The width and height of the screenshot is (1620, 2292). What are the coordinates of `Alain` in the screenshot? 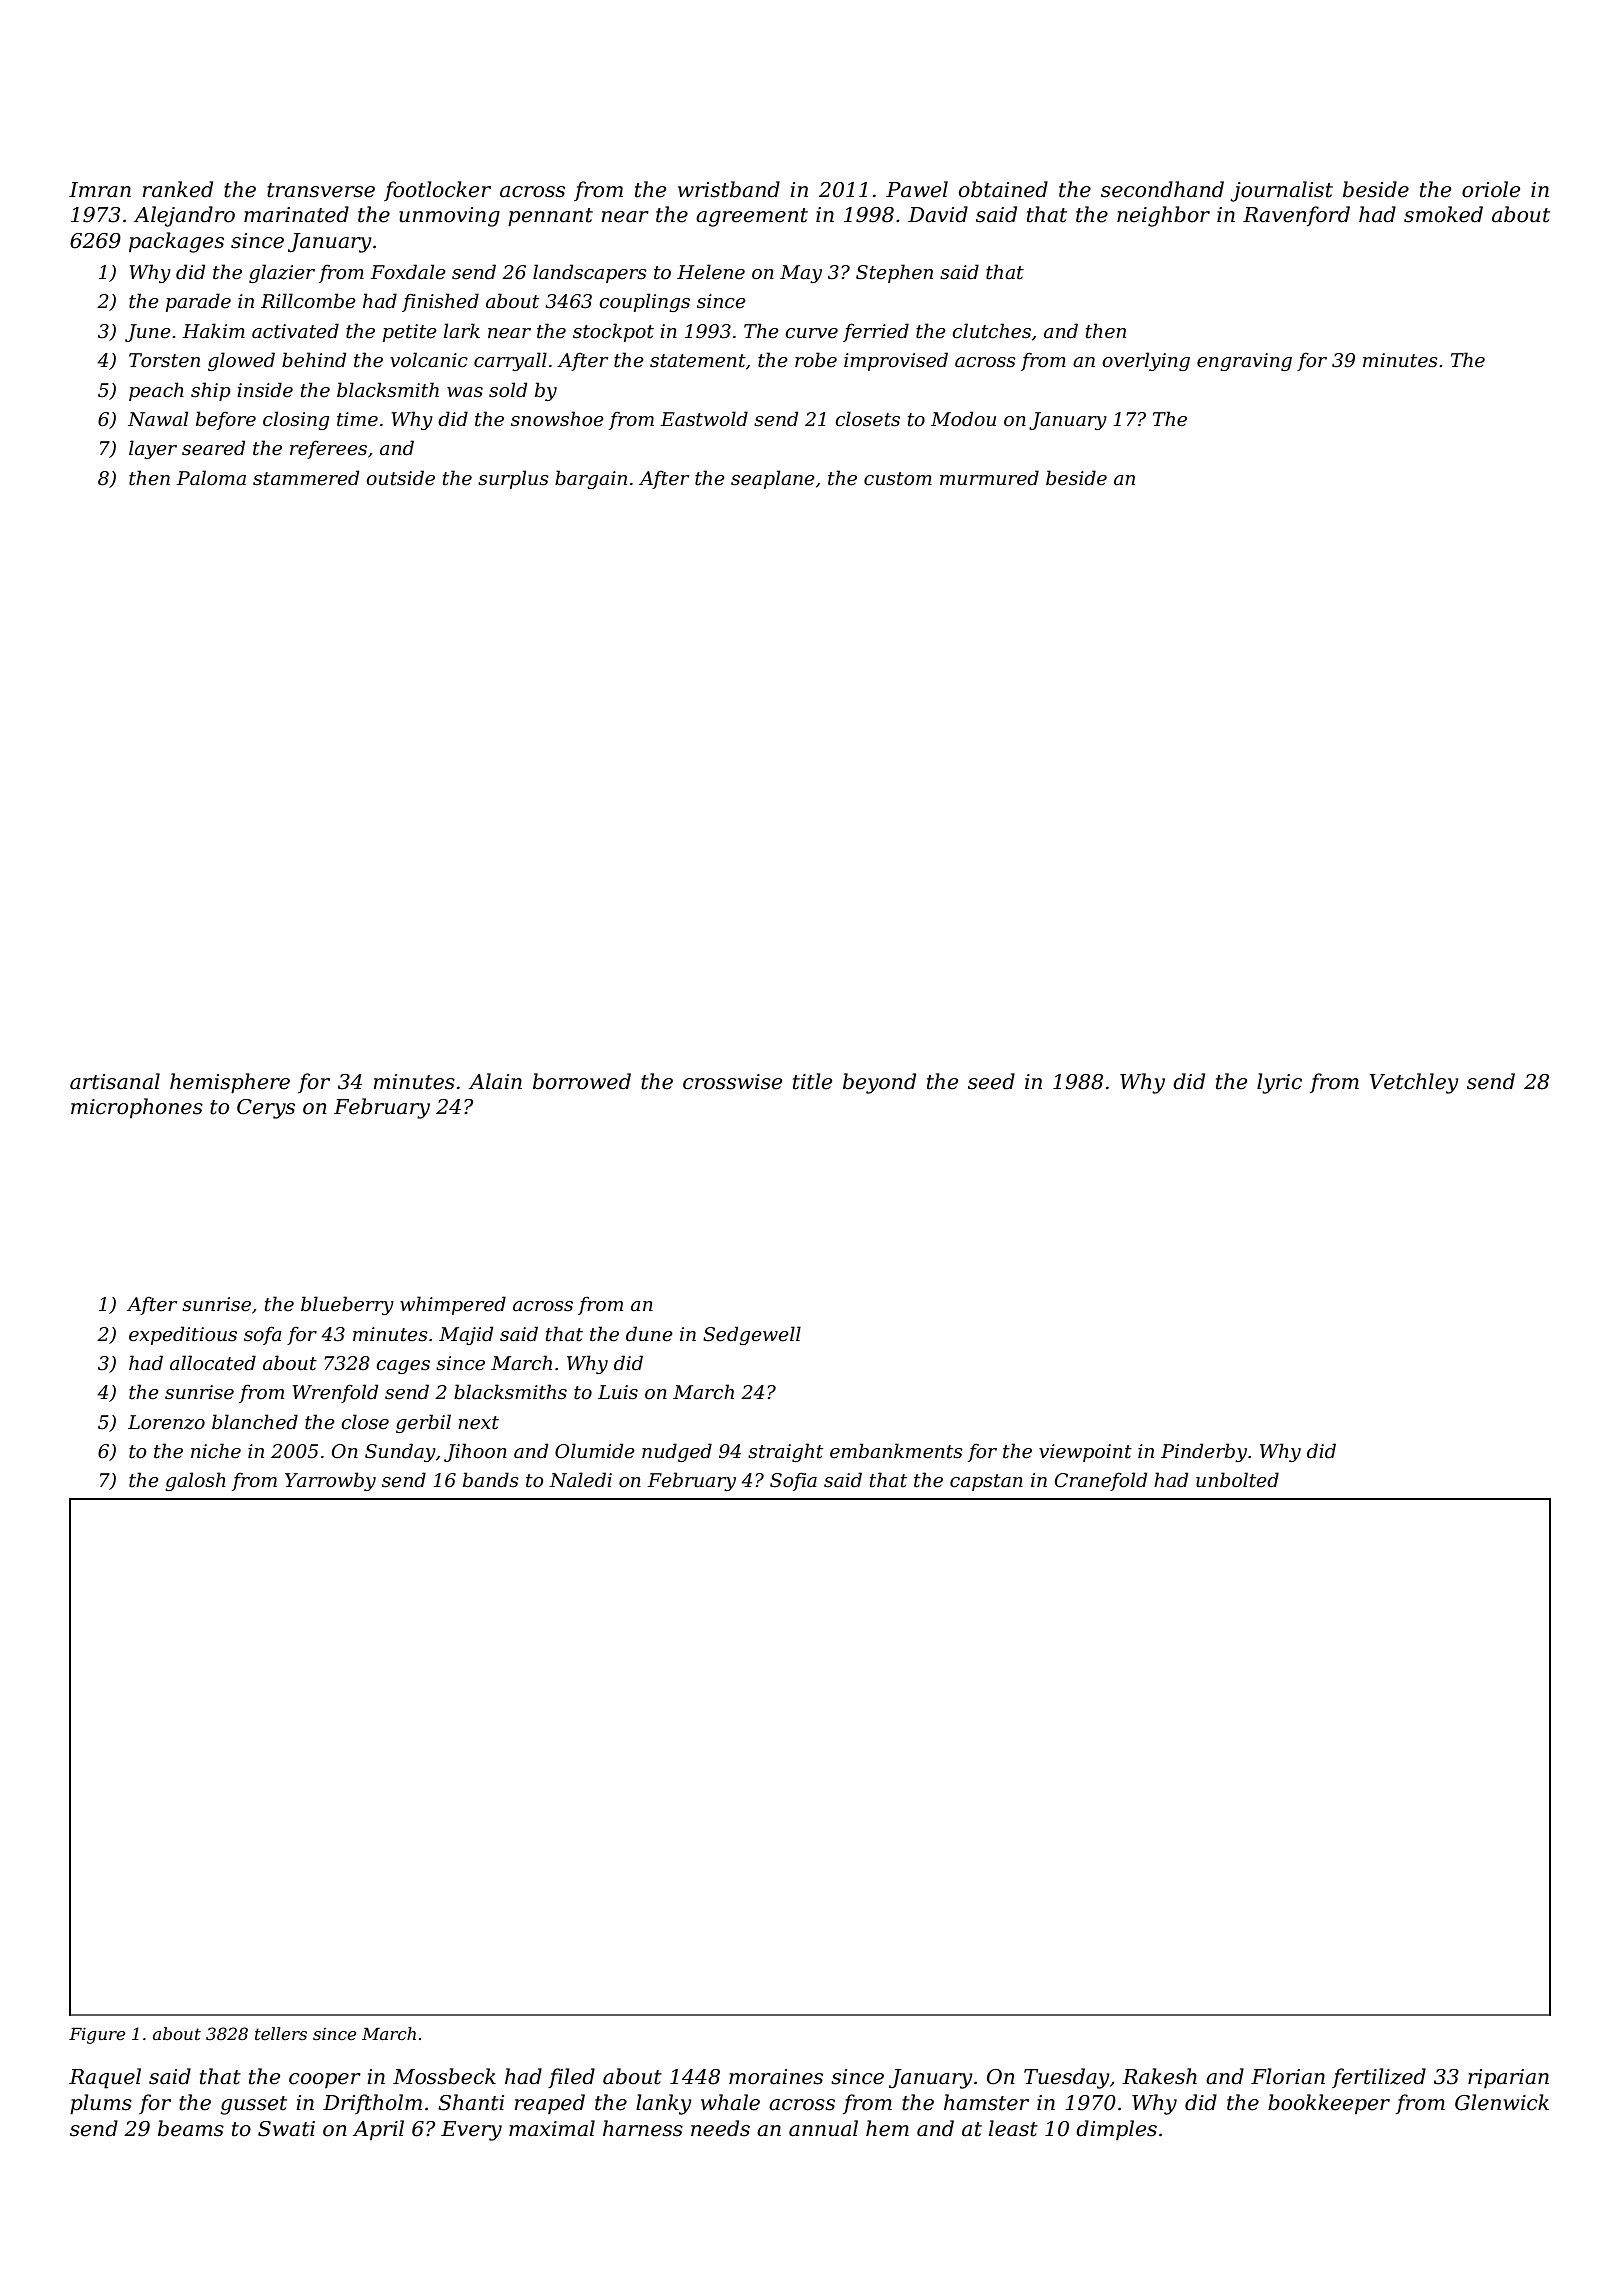 It's located at (495, 1081).
